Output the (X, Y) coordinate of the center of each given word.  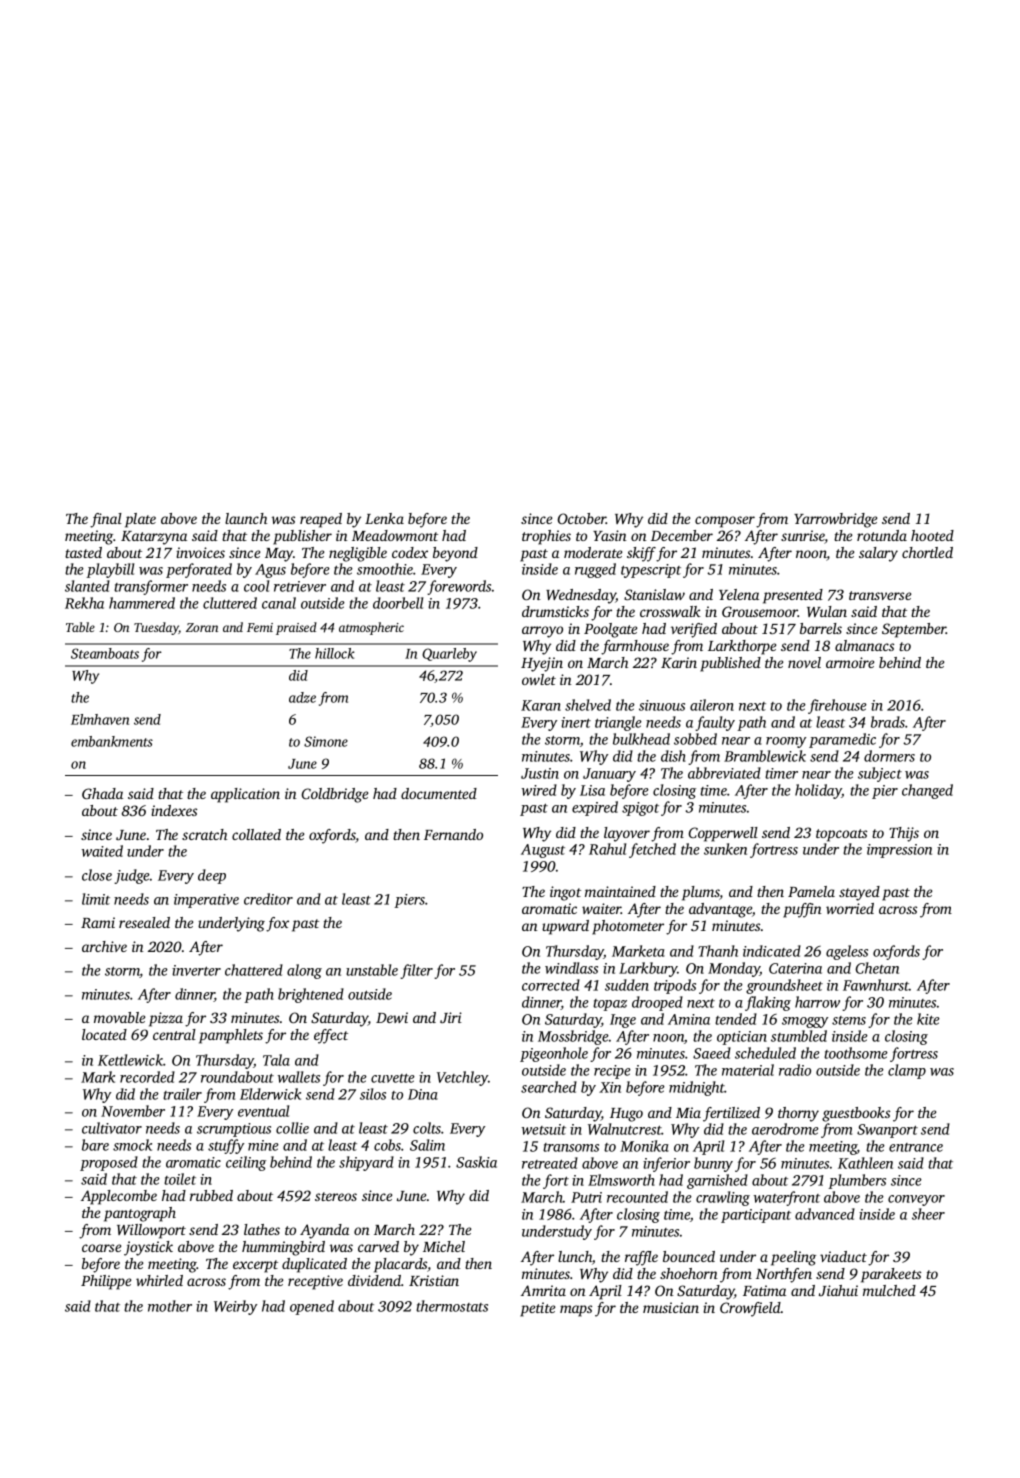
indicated (772, 951)
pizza (166, 1019)
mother (170, 1306)
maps (576, 1311)
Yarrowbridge (835, 520)
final (106, 520)
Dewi (392, 1017)
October (582, 518)
